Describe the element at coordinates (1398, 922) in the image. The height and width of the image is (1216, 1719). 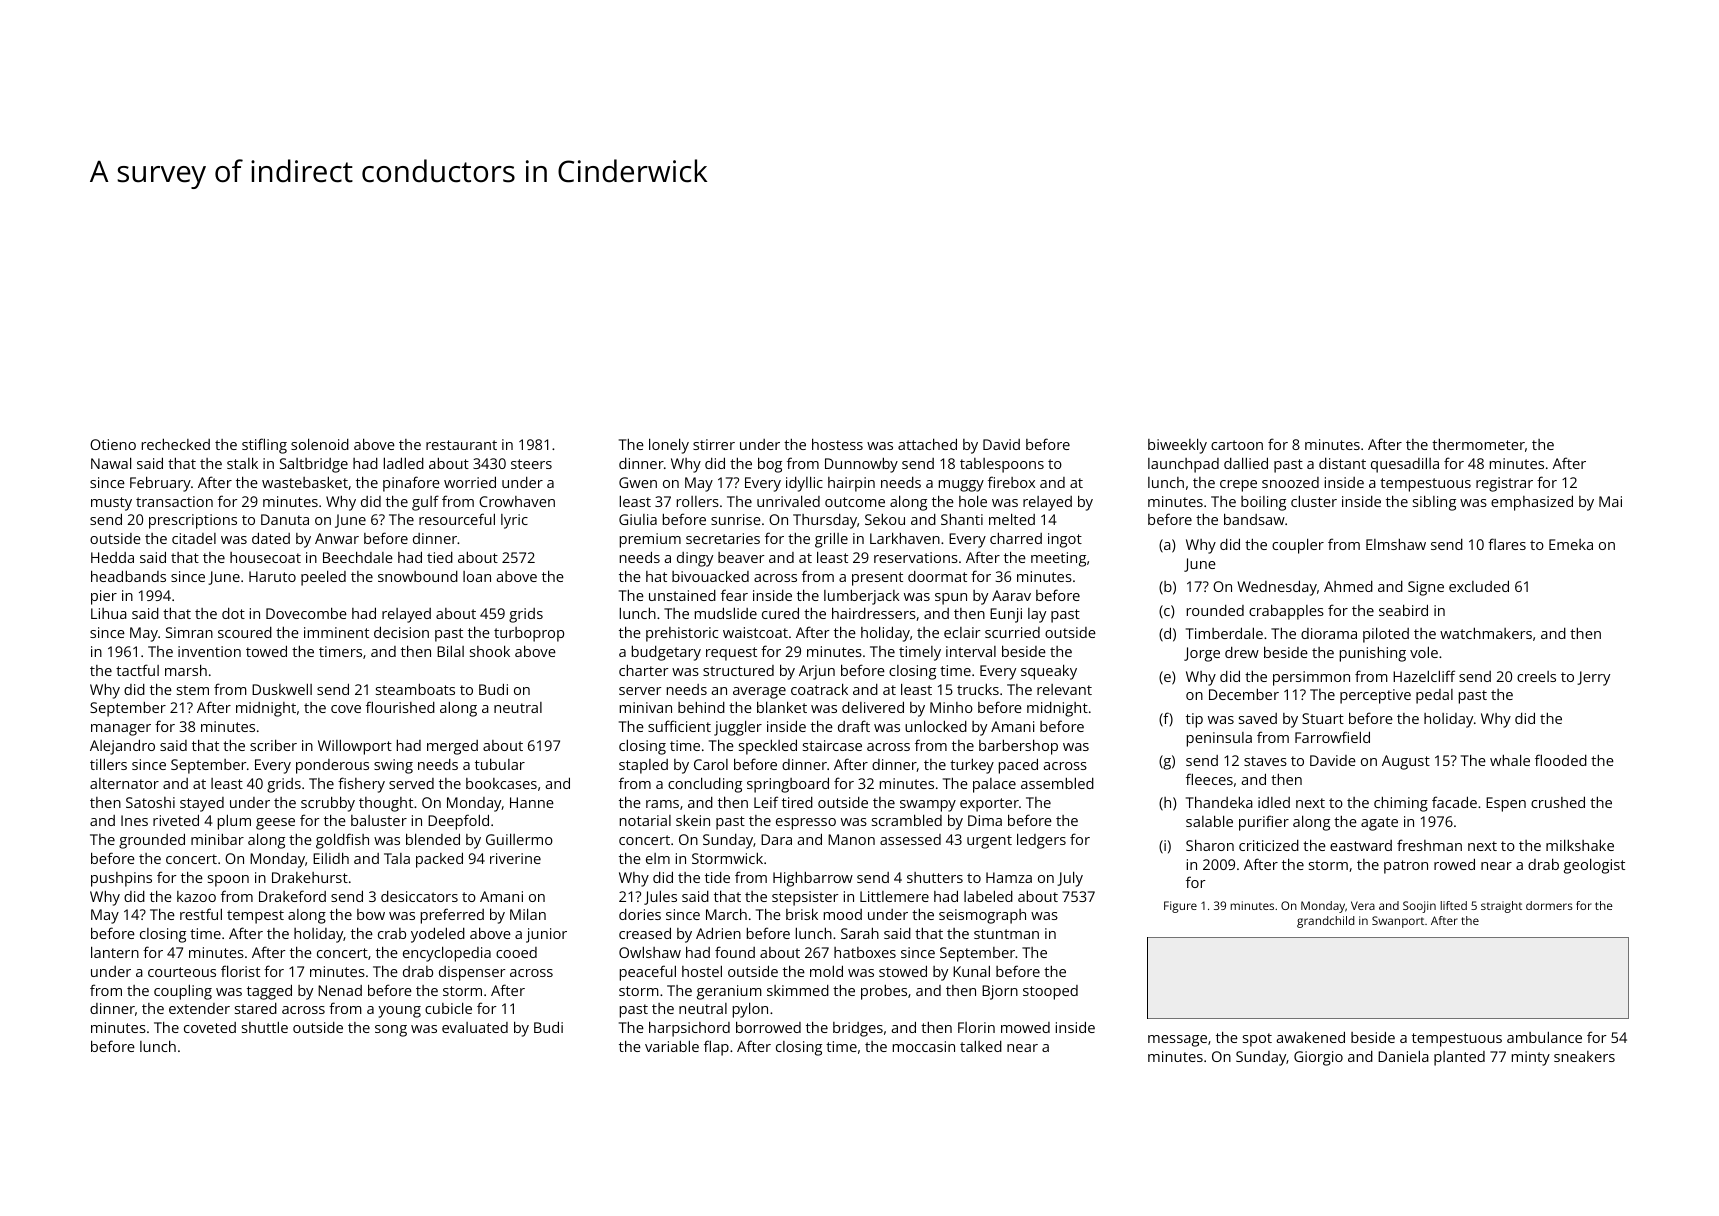
I see `Swanport` at that location.
